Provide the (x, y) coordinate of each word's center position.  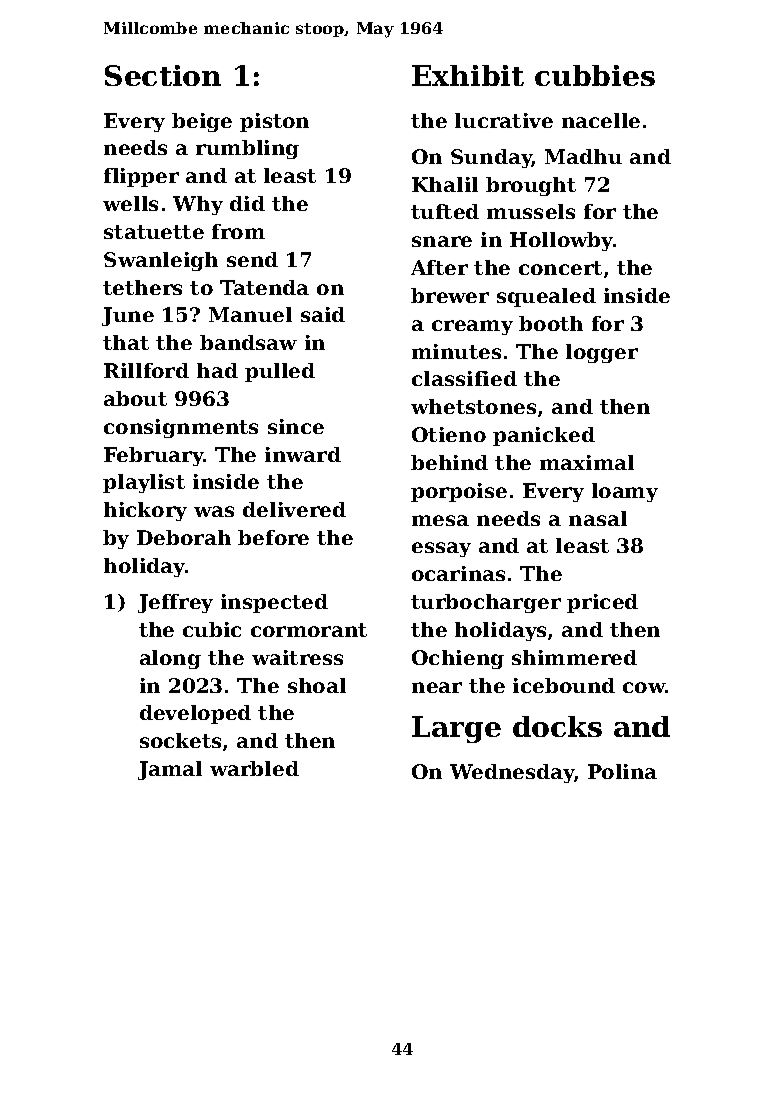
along (170, 659)
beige (202, 122)
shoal (317, 685)
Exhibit (468, 75)
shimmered (574, 657)
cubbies (595, 75)
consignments (181, 428)
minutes (456, 351)
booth (551, 323)
